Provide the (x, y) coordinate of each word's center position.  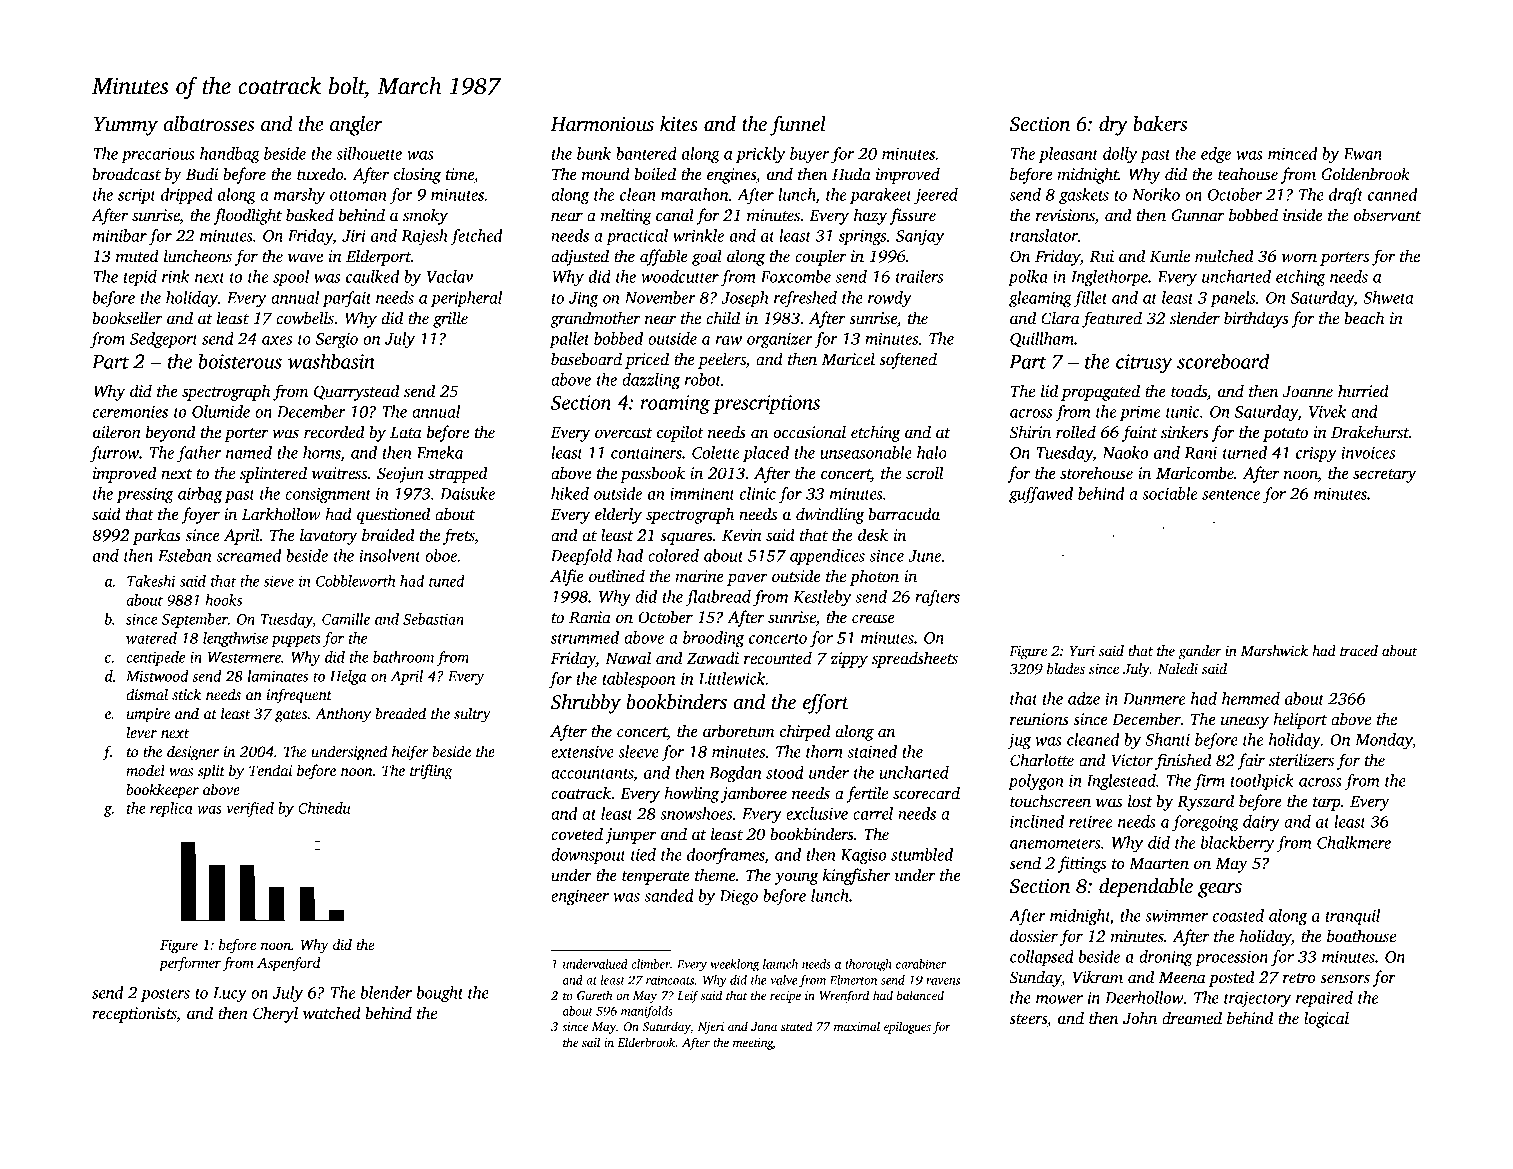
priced (647, 360)
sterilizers (1301, 760)
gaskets (1084, 196)
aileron (117, 432)
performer (190, 964)
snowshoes (696, 813)
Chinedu (324, 808)
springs (862, 238)
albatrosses (209, 124)
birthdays (1256, 319)
